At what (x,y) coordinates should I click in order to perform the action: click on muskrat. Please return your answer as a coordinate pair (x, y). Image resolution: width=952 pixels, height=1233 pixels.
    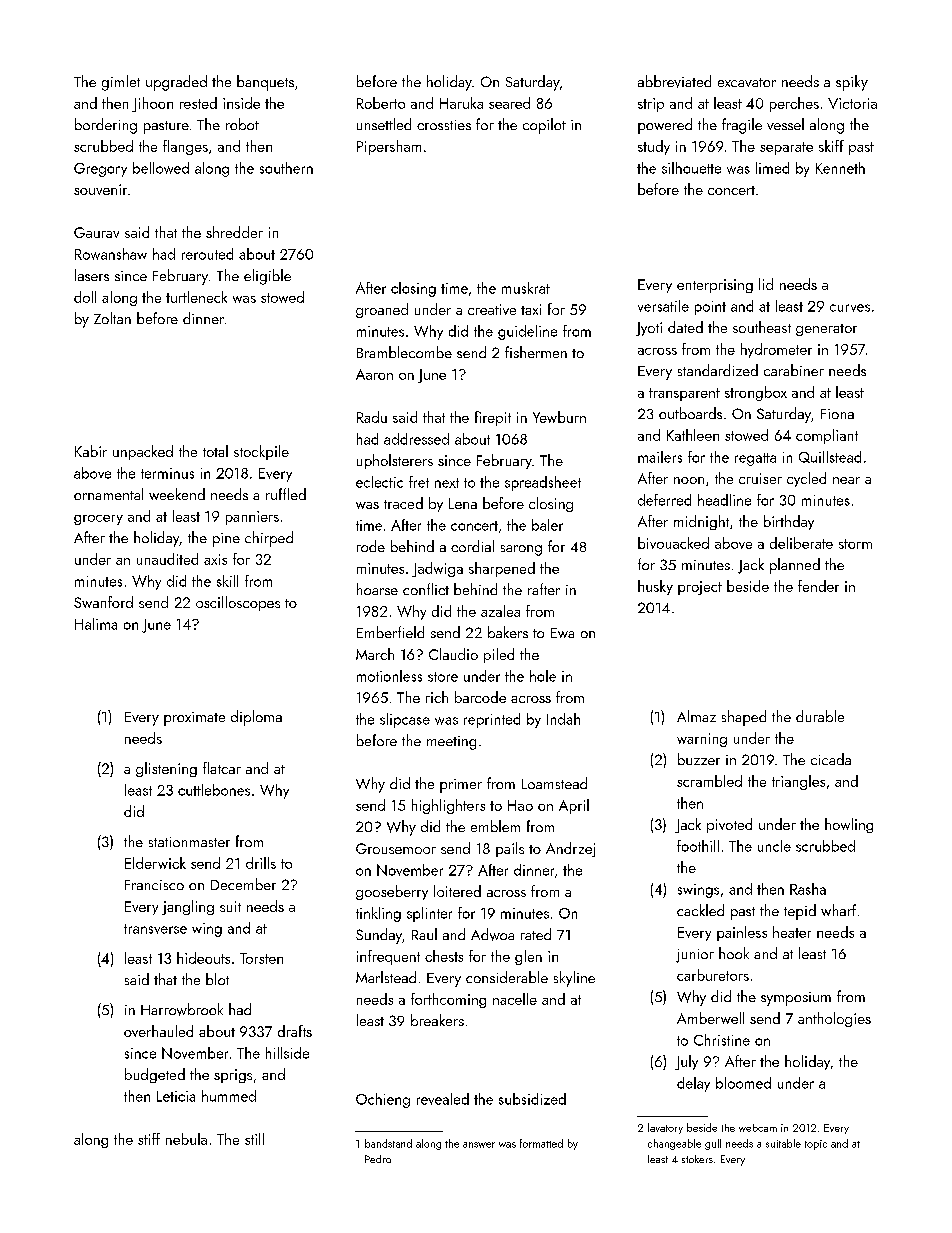
    Looking at the image, I should click on (526, 288).
